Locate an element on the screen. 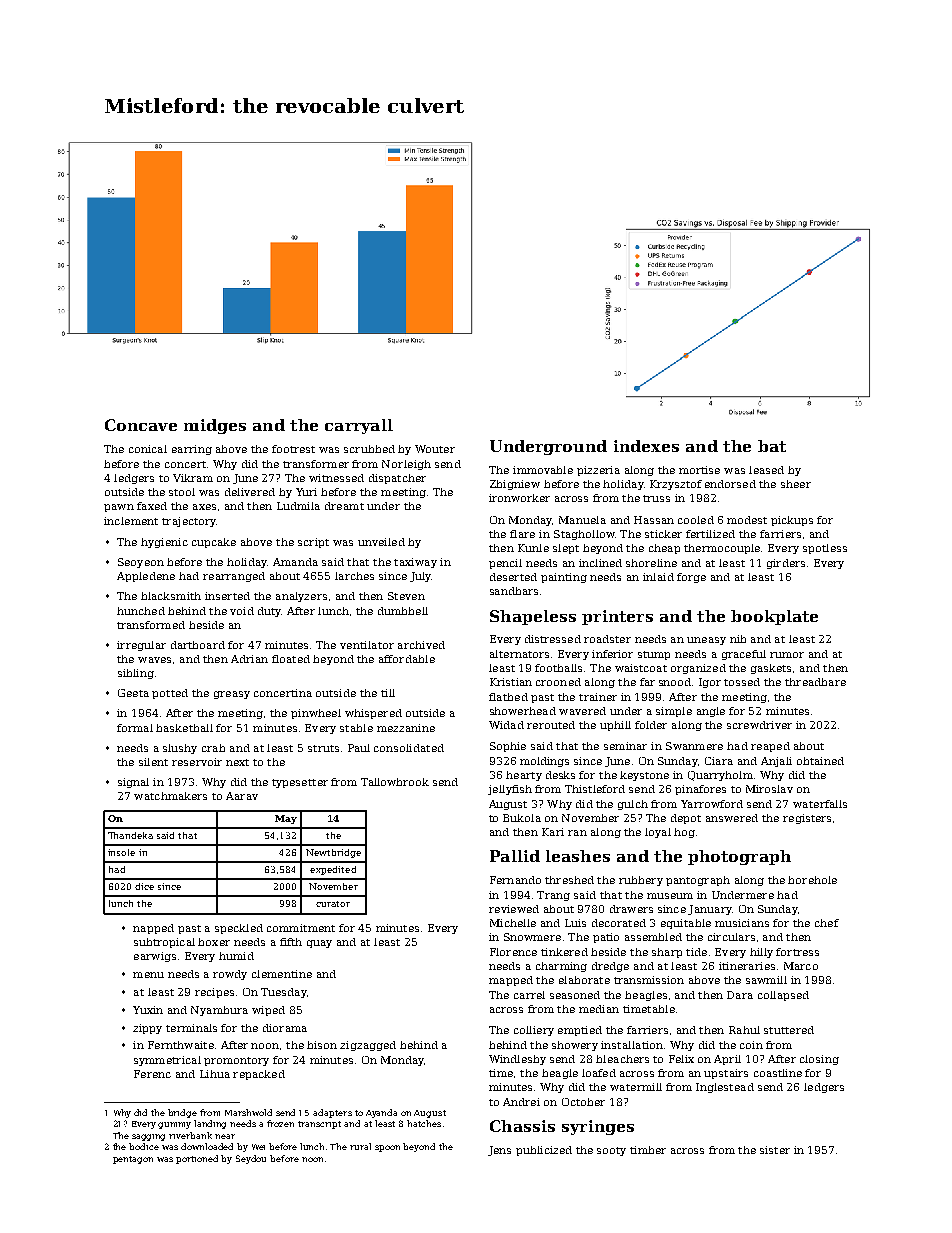 The image size is (952, 1233). zigzagged is located at coordinates (368, 1046).
